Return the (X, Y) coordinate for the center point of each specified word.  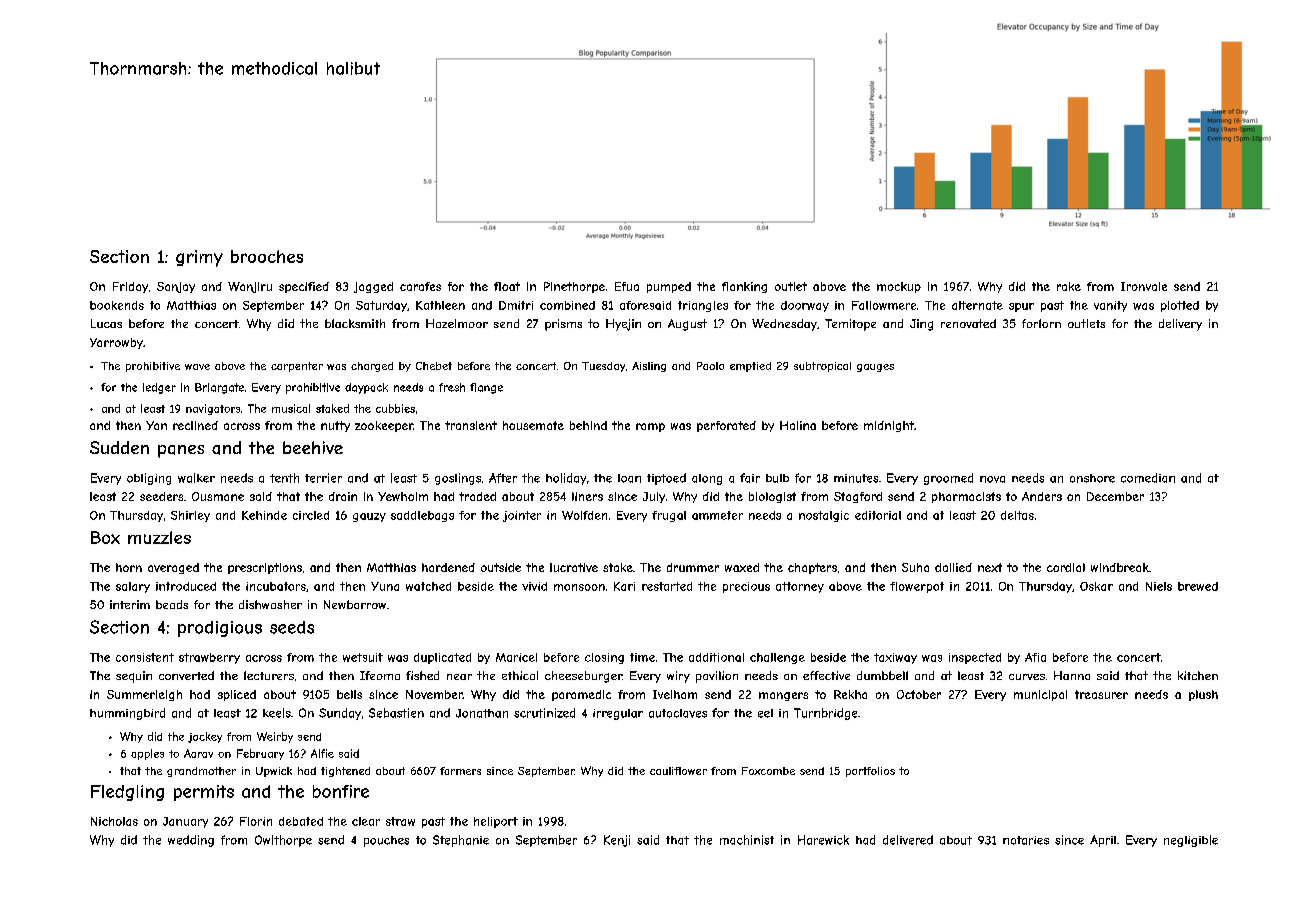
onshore (1092, 478)
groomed (948, 479)
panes (181, 451)
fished (422, 675)
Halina (798, 425)
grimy (199, 258)
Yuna (385, 586)
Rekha (850, 694)
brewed (1198, 586)
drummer (693, 567)
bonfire (341, 791)
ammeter (717, 515)
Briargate (219, 388)
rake (1069, 286)
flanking (744, 287)
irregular (618, 714)
